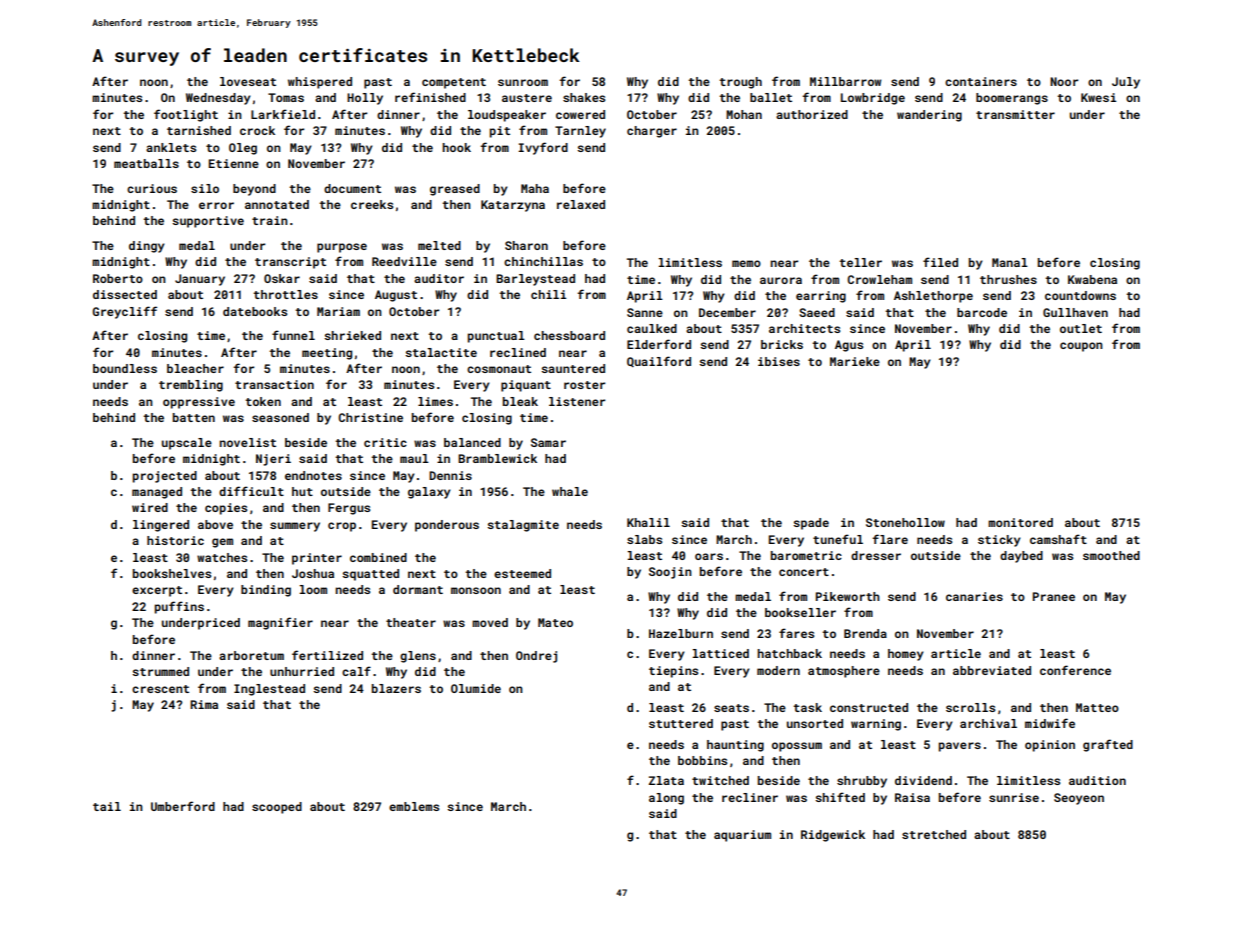 This image has width=1233, height=952. What do you see at coordinates (746, 263) in the image?
I see `memo` at bounding box center [746, 263].
